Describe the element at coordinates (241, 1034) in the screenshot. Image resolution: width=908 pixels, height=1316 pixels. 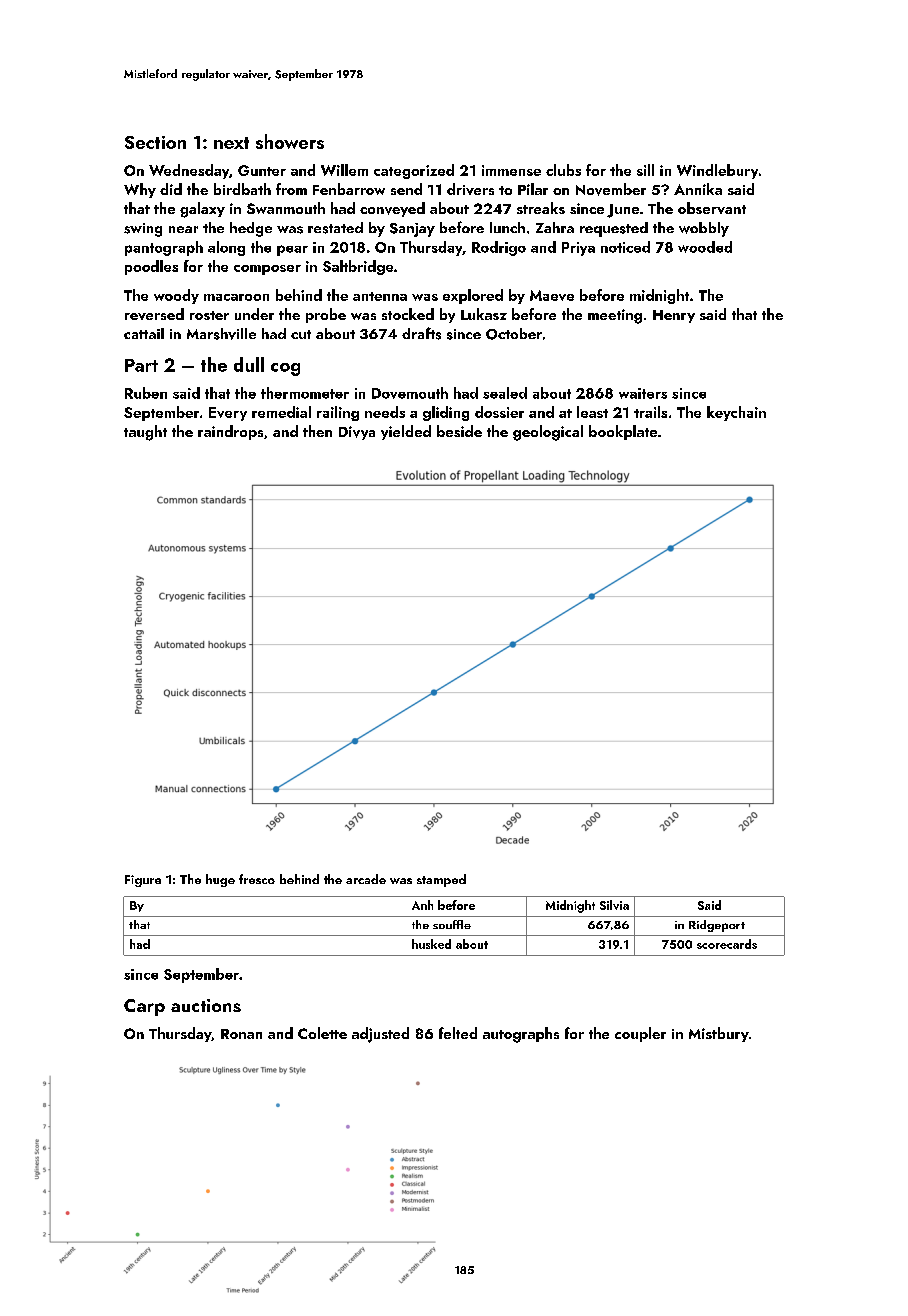
I see `Ronan` at that location.
